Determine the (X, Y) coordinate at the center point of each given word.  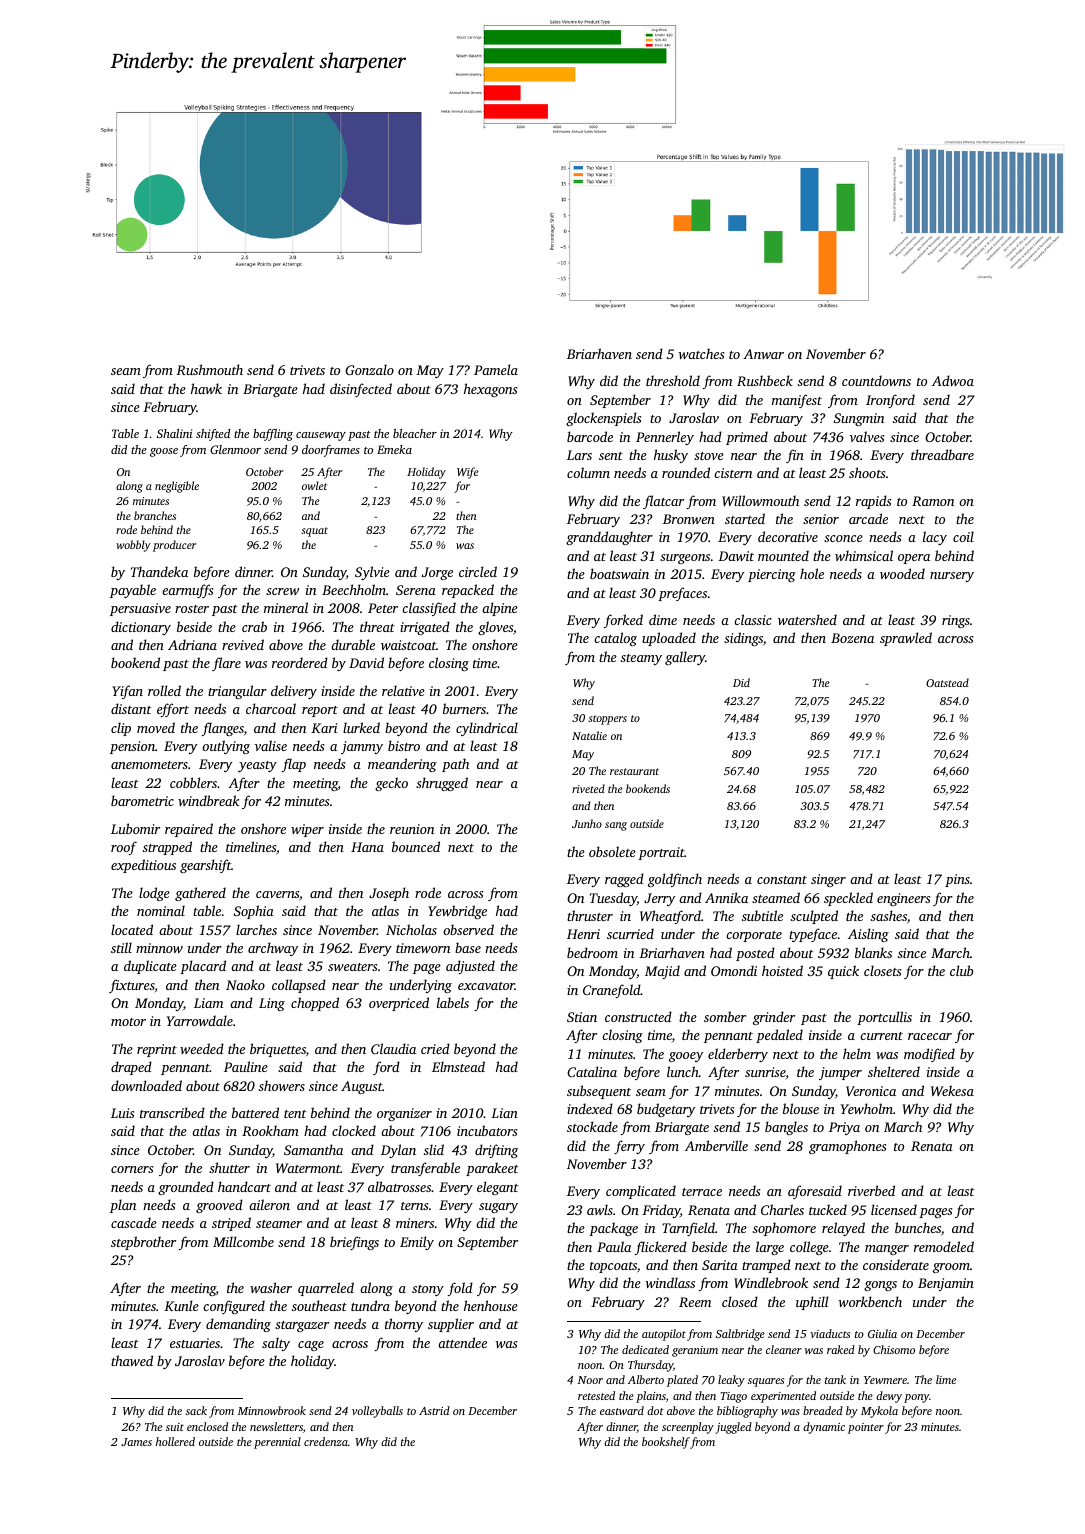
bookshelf (666, 1443)
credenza (326, 1441)
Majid (662, 972)
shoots (867, 472)
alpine (500, 609)
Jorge (437, 573)
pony (916, 1398)
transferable (425, 1169)
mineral (286, 607)
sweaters (352, 967)
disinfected (361, 390)
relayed (843, 1229)
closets (882, 970)
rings (956, 621)
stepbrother (143, 1243)
